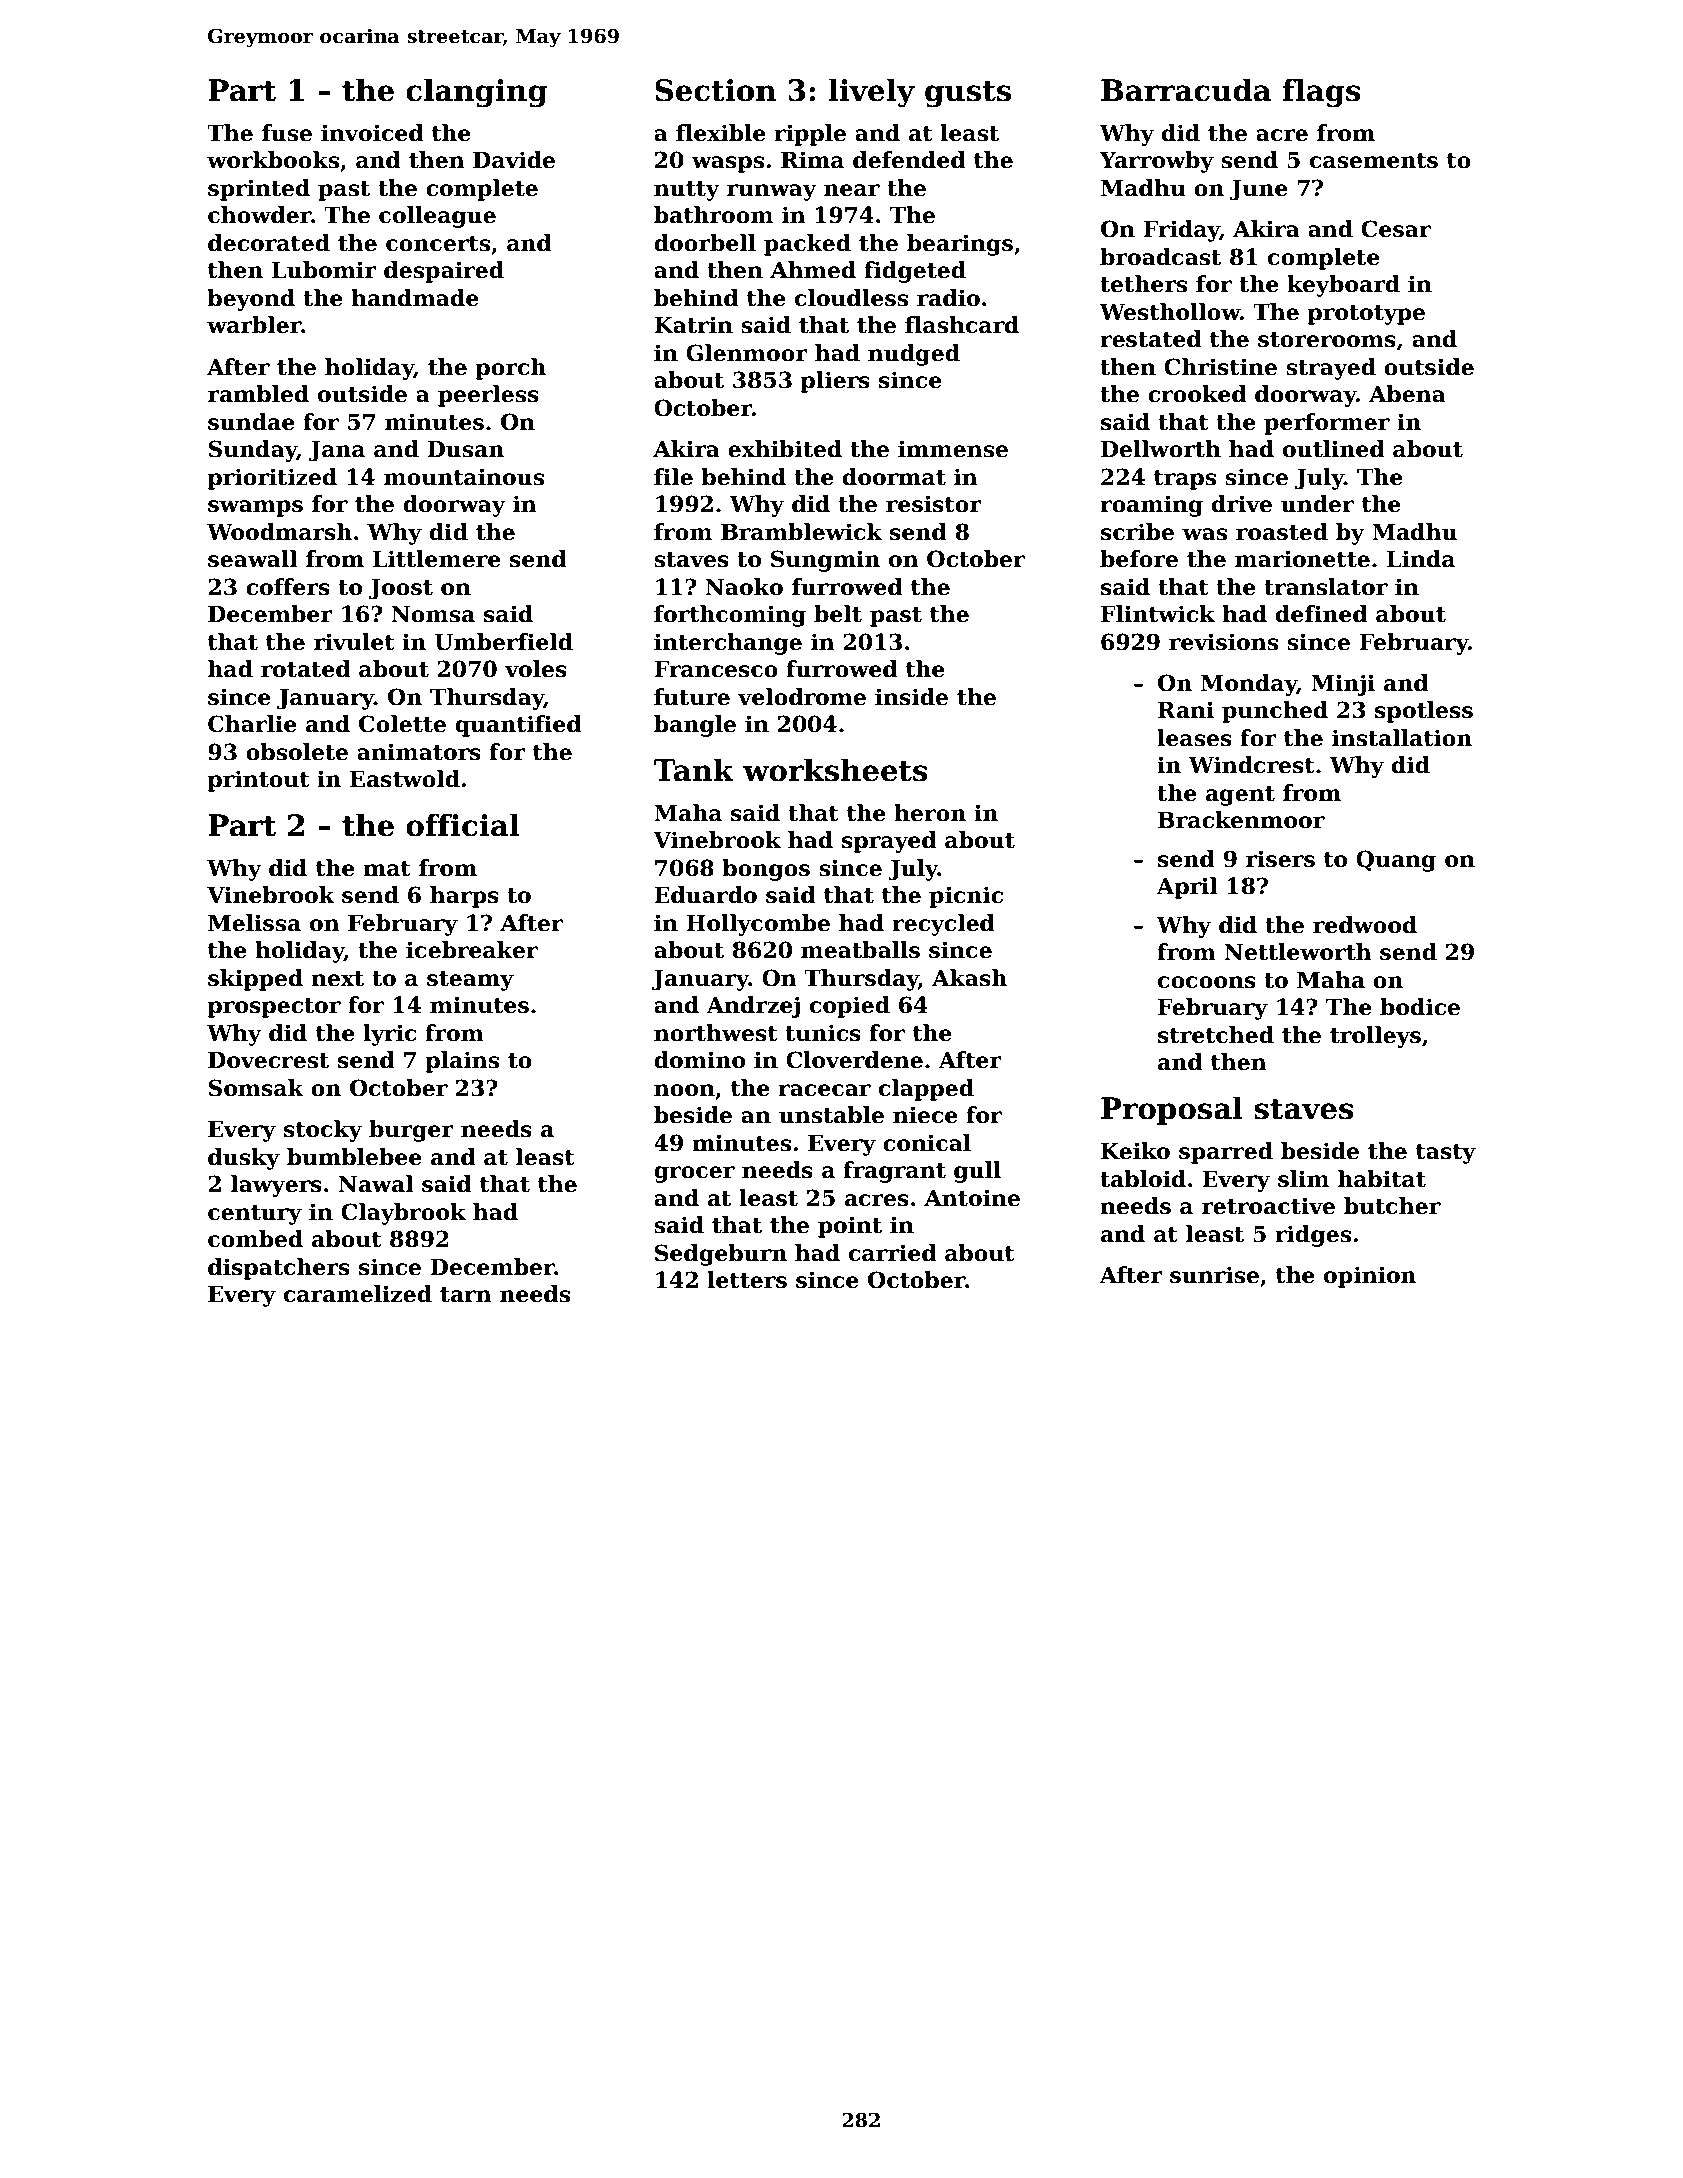 This screenshot has width=1683, height=2178. Describe the element at coordinates (930, 813) in the screenshot. I see `heron` at that location.
